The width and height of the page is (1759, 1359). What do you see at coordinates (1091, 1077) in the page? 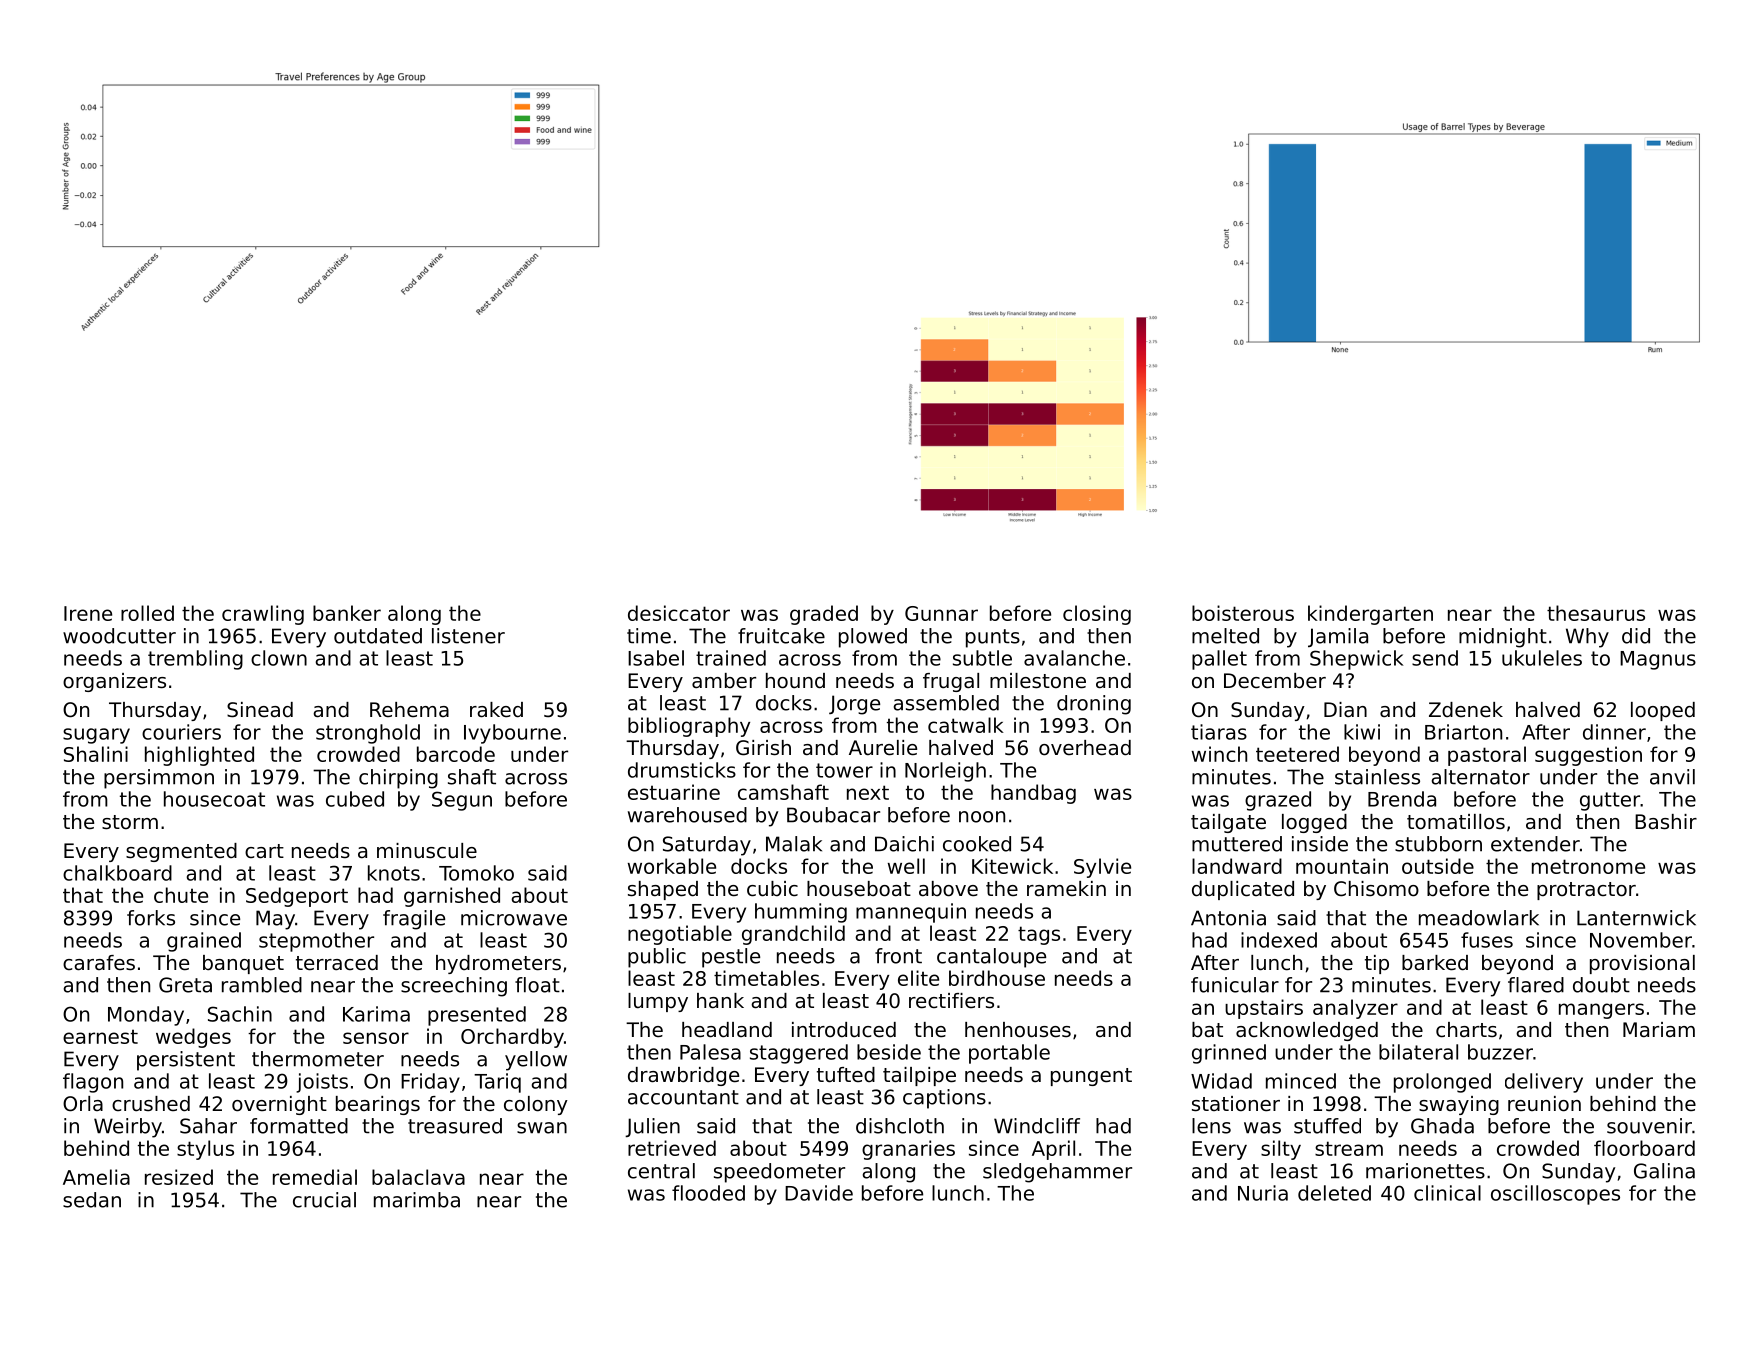
I see `pungent` at bounding box center [1091, 1077].
